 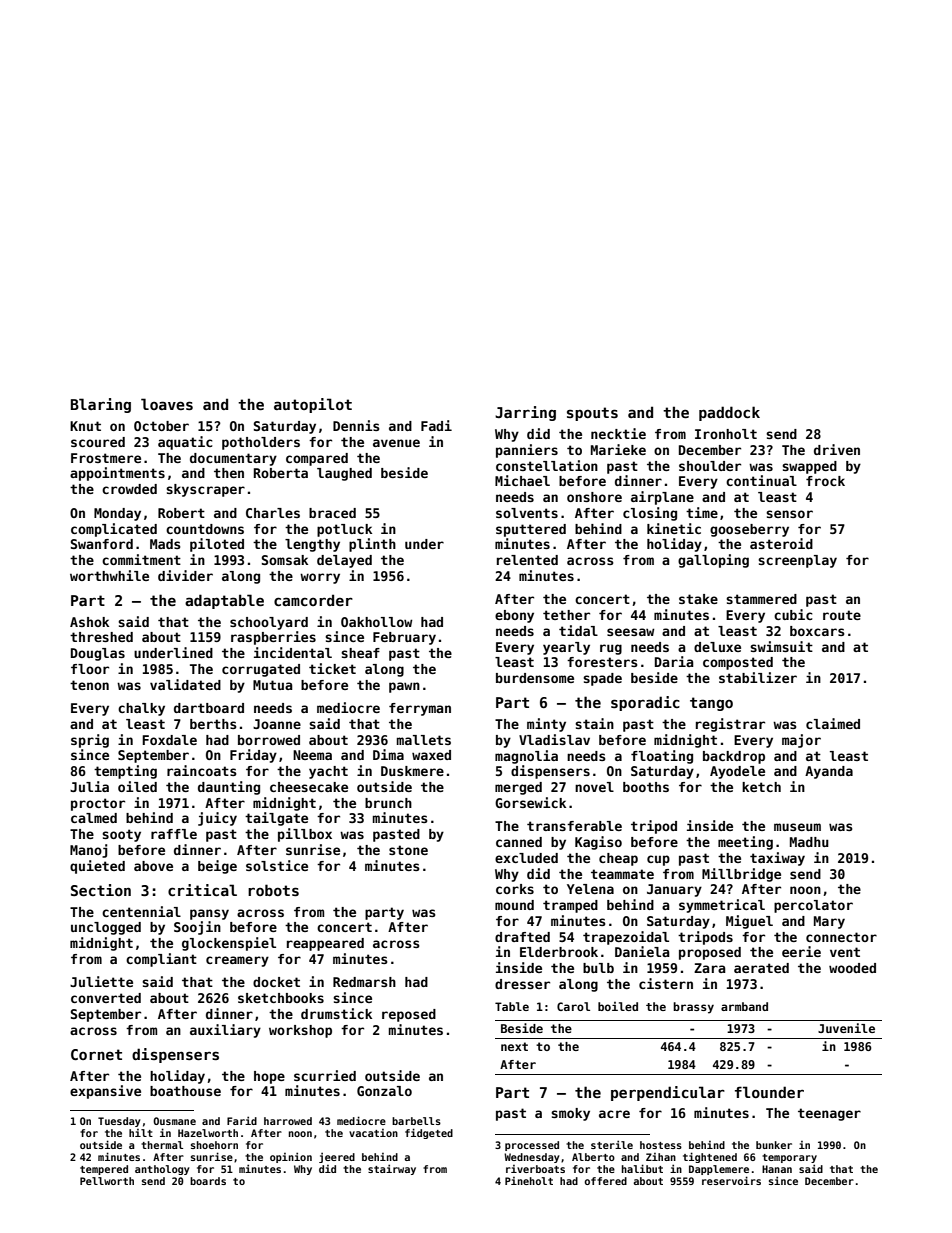 What do you see at coordinates (522, 984) in the screenshot?
I see `dresser` at bounding box center [522, 984].
